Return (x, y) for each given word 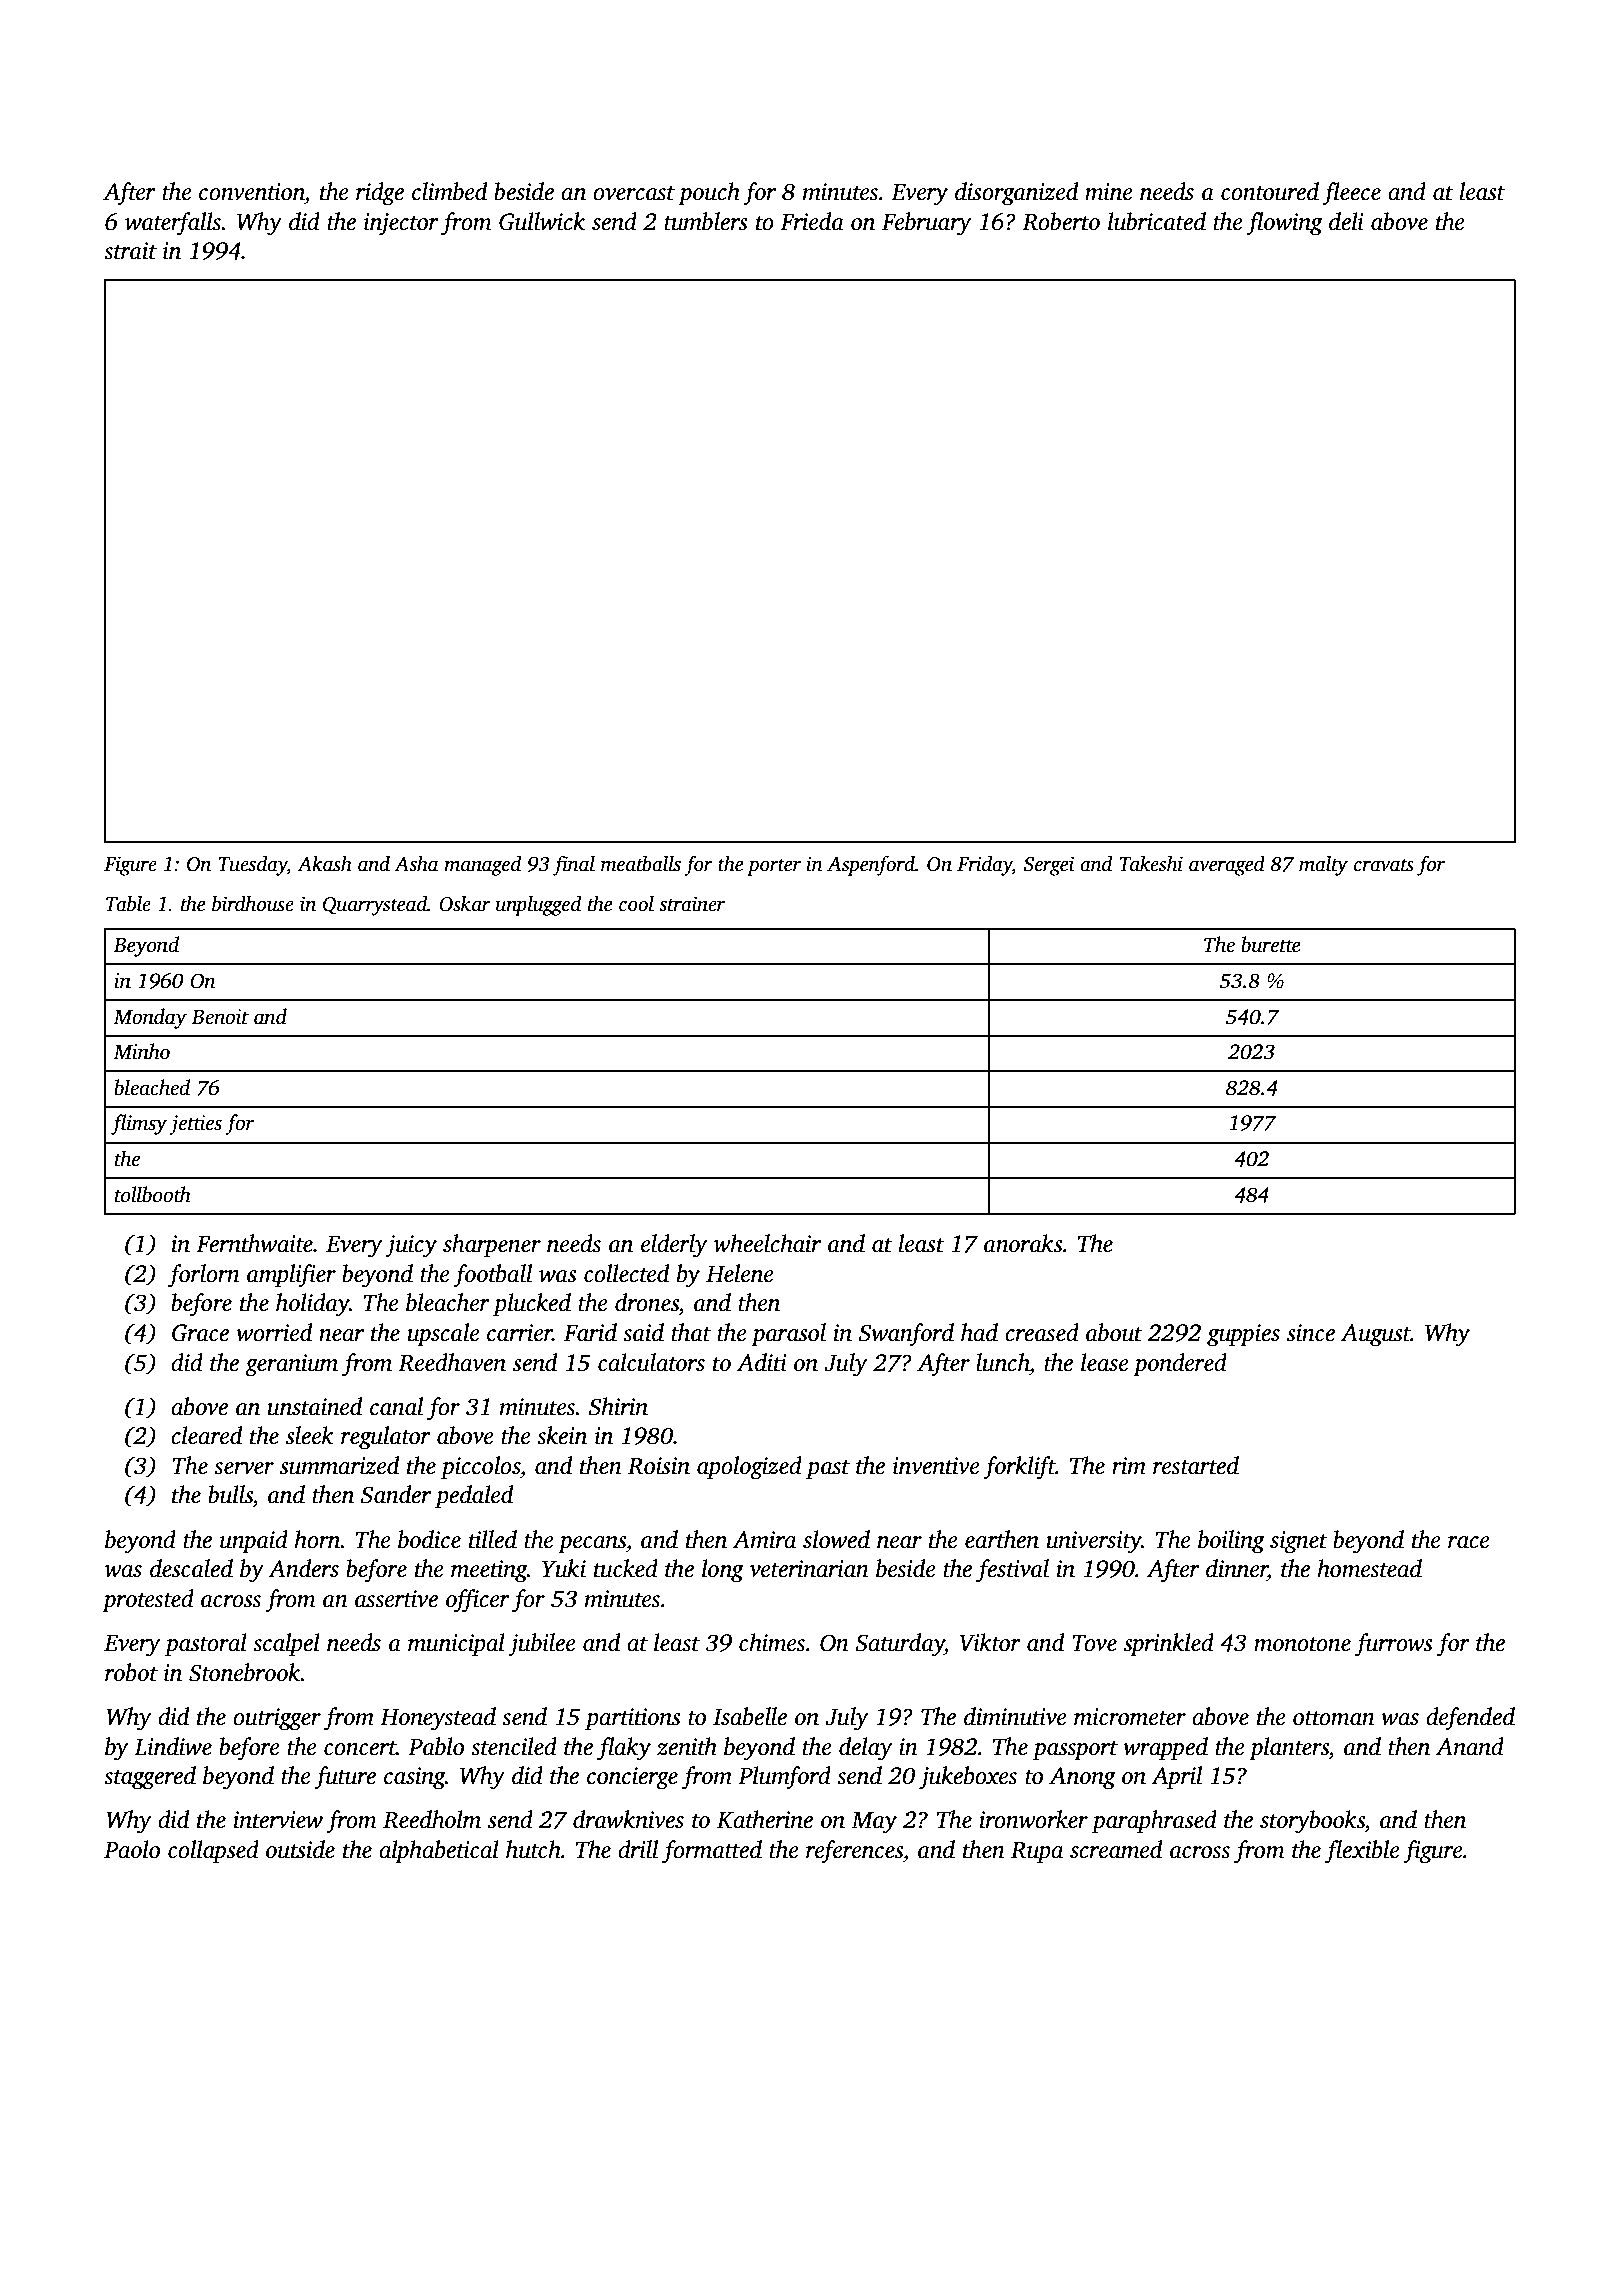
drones (647, 1302)
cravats (1384, 865)
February (927, 224)
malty (1323, 866)
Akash (324, 864)
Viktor (990, 1642)
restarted (1196, 1465)
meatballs (641, 864)
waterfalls (173, 224)
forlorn (204, 1276)
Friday (984, 866)
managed (482, 866)
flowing (1284, 224)
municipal (456, 1644)
